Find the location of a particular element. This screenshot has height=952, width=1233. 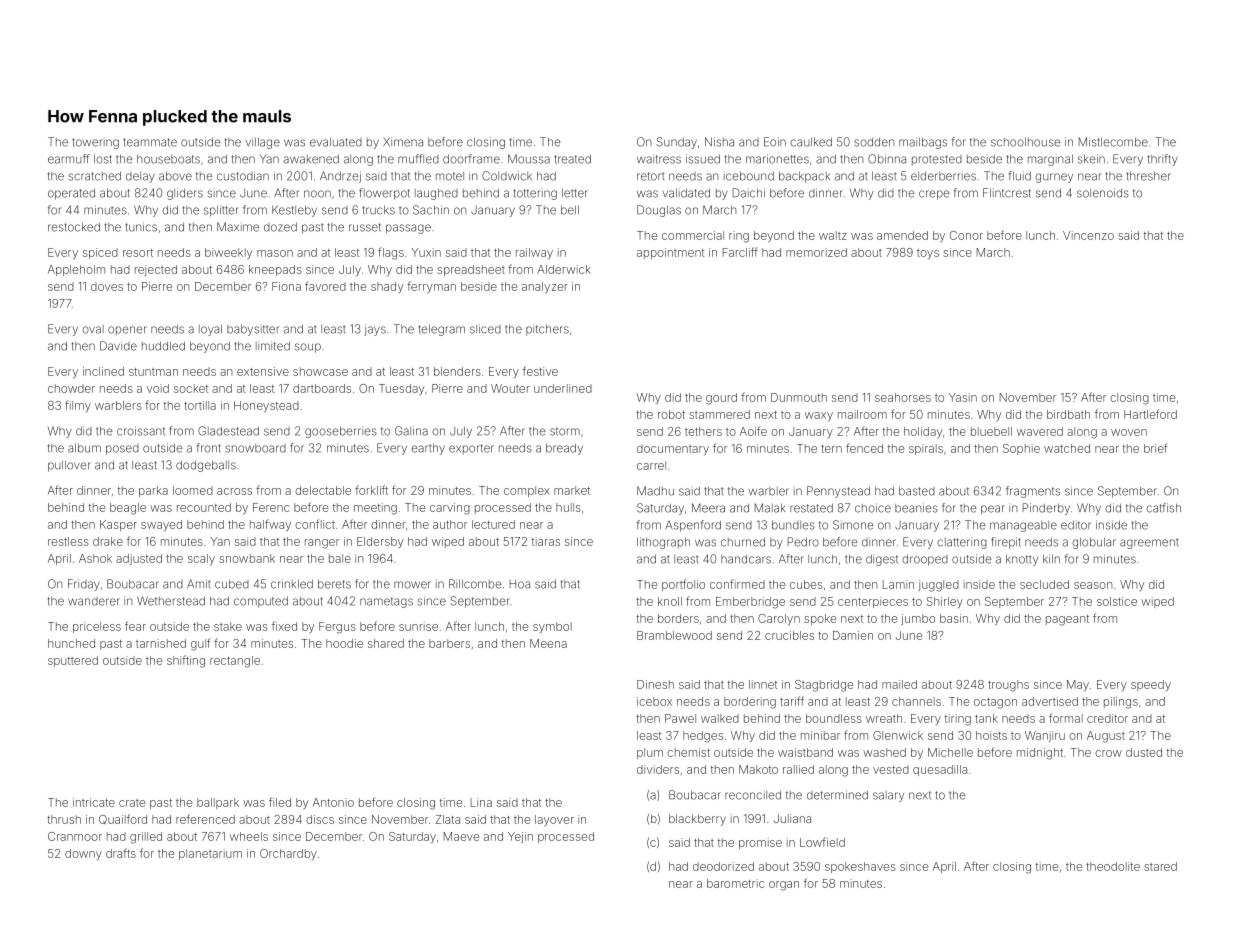

crate is located at coordinates (132, 803).
